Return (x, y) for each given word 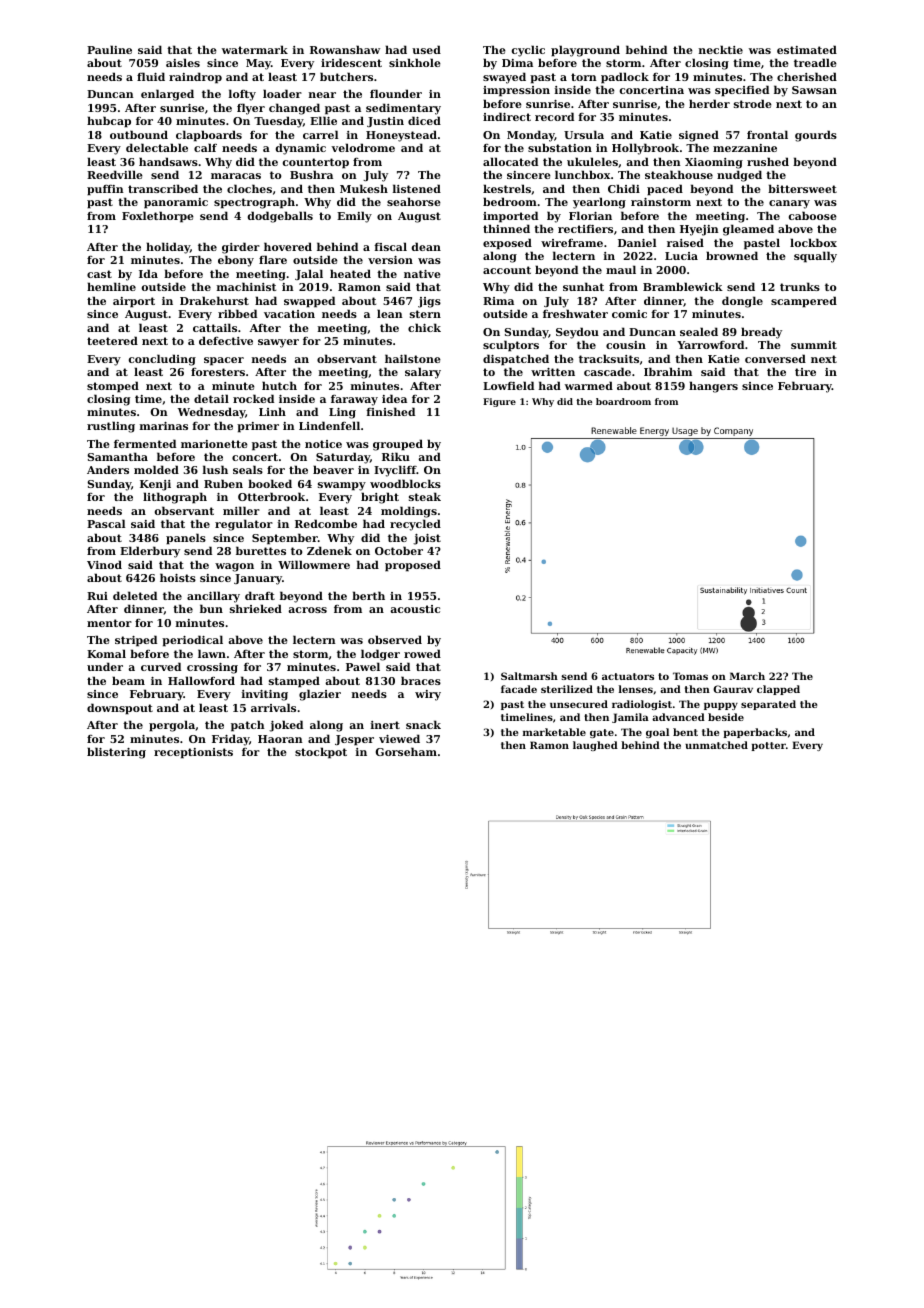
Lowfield (508, 385)
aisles (183, 62)
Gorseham (406, 751)
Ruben (223, 483)
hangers (713, 387)
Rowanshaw (345, 49)
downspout (120, 709)
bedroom (510, 201)
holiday (168, 248)
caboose (813, 215)
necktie (721, 49)
